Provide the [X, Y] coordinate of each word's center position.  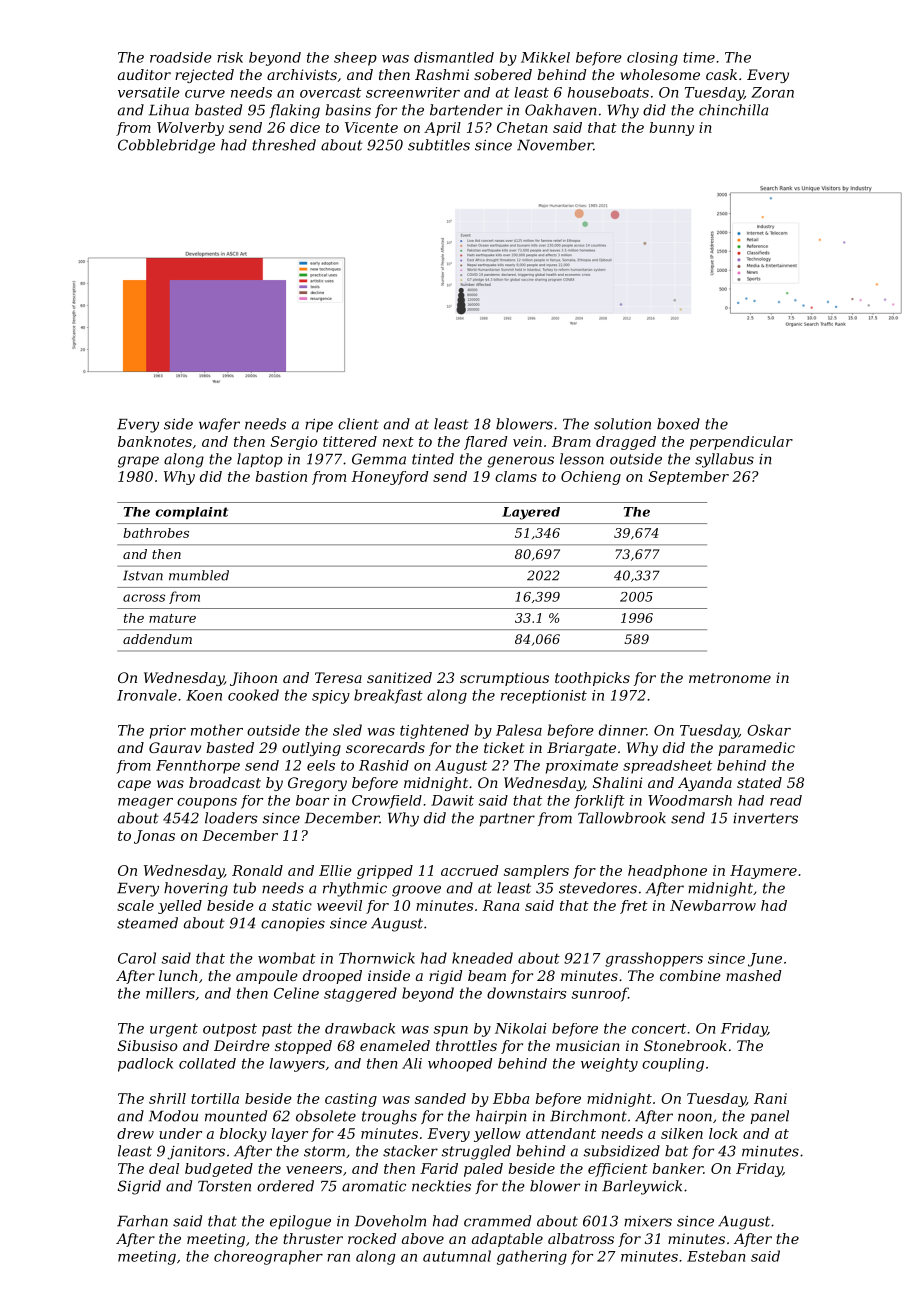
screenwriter [413, 92]
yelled [180, 907]
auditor [144, 74]
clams [516, 476]
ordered [285, 1186]
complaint [191, 513]
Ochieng [591, 478]
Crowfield [387, 802]
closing [652, 59]
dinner [622, 730]
